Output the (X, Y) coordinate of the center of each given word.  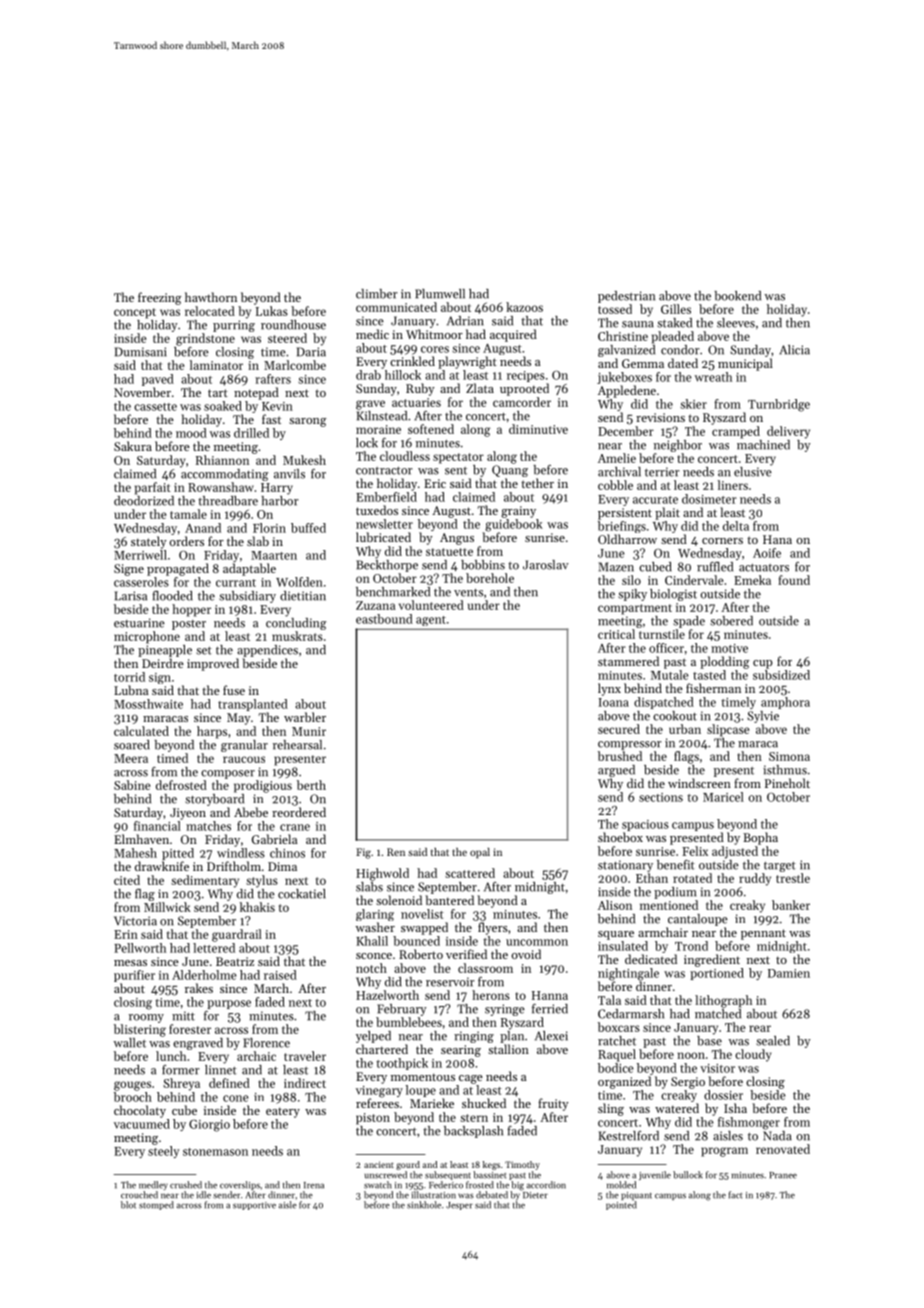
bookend (737, 296)
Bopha (760, 838)
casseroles (141, 582)
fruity (553, 1104)
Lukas (272, 311)
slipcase (728, 730)
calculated (141, 731)
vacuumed (142, 1124)
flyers (493, 928)
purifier (134, 976)
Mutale (669, 675)
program (724, 1152)
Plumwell (440, 294)
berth (311, 785)
